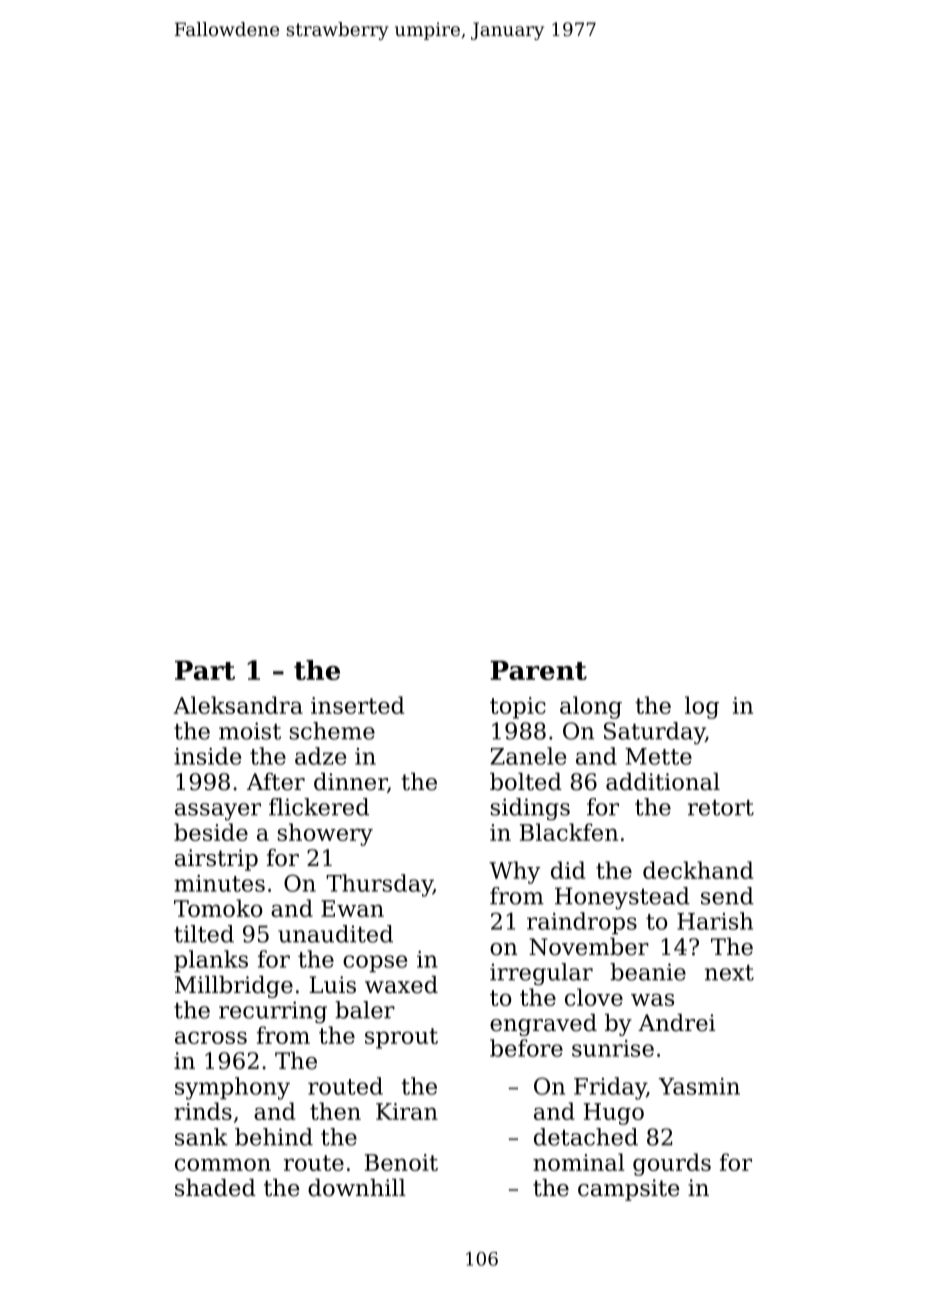 This screenshot has width=928, height=1316. What do you see at coordinates (205, 670) in the screenshot?
I see `Part` at bounding box center [205, 670].
